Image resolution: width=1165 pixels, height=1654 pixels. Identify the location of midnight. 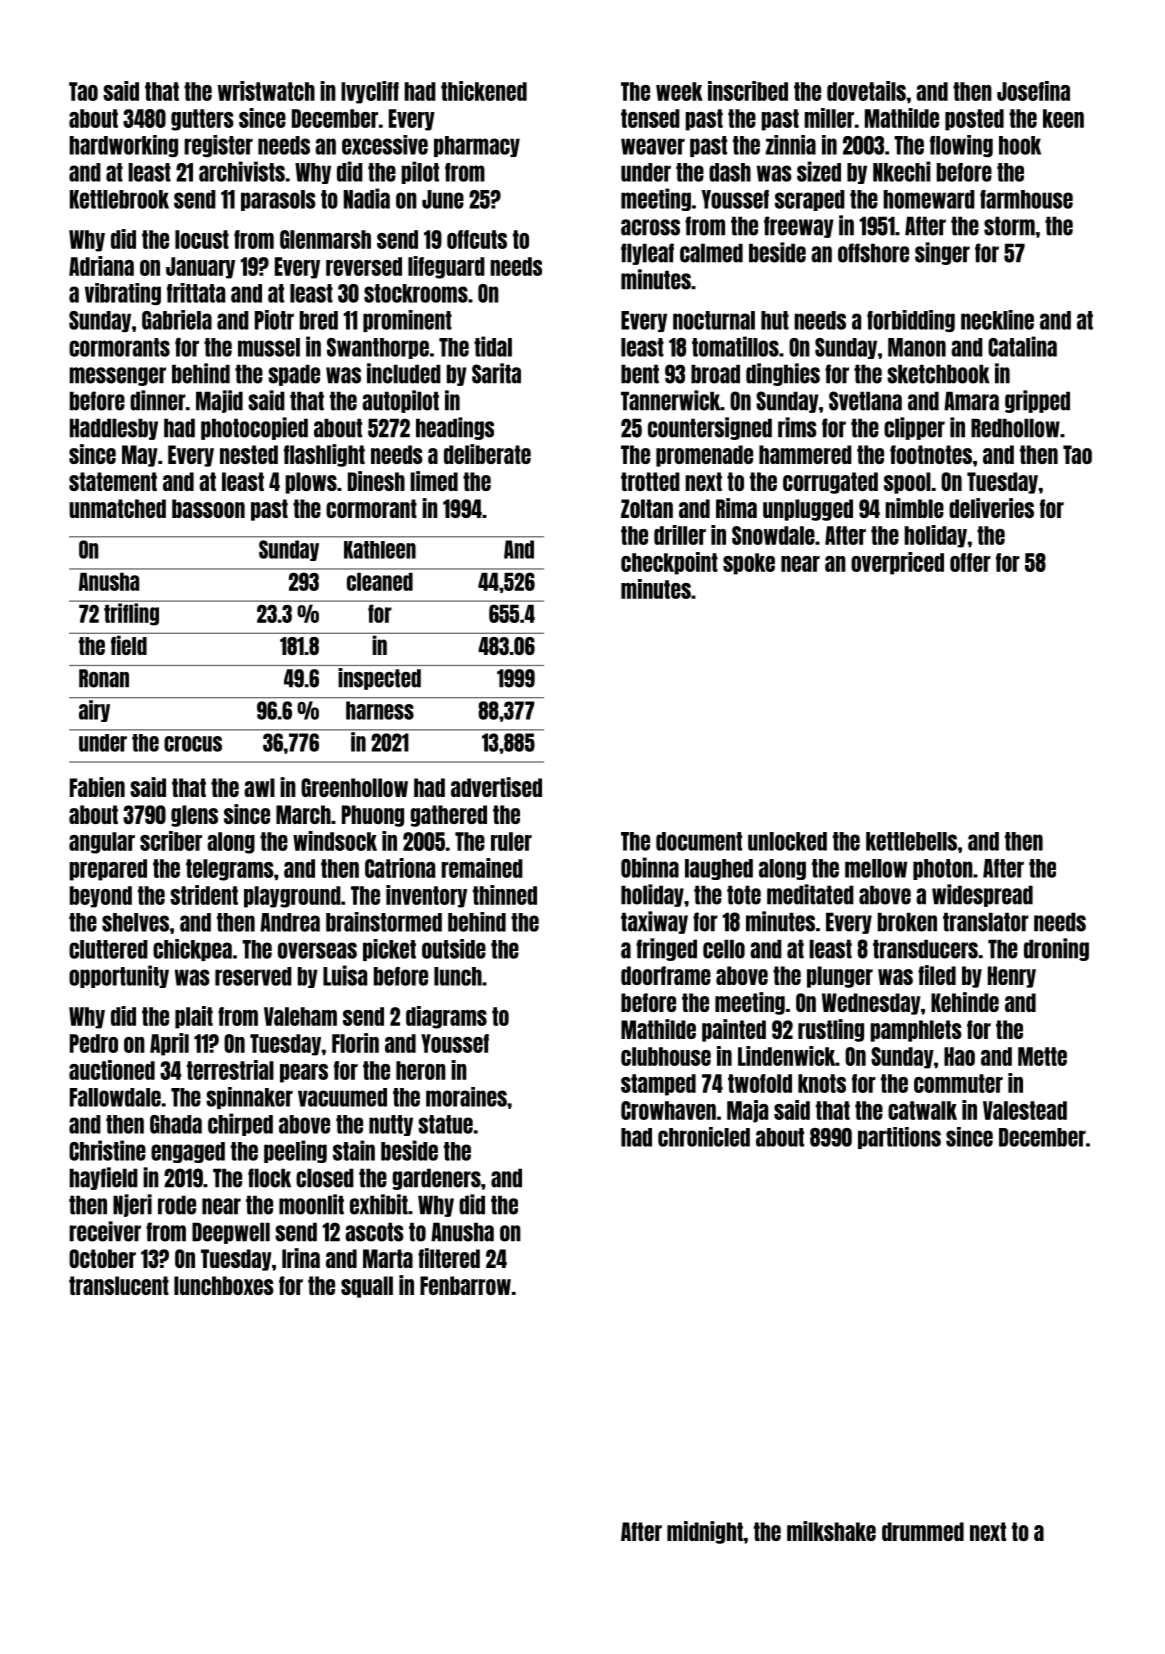
(705, 1532).
